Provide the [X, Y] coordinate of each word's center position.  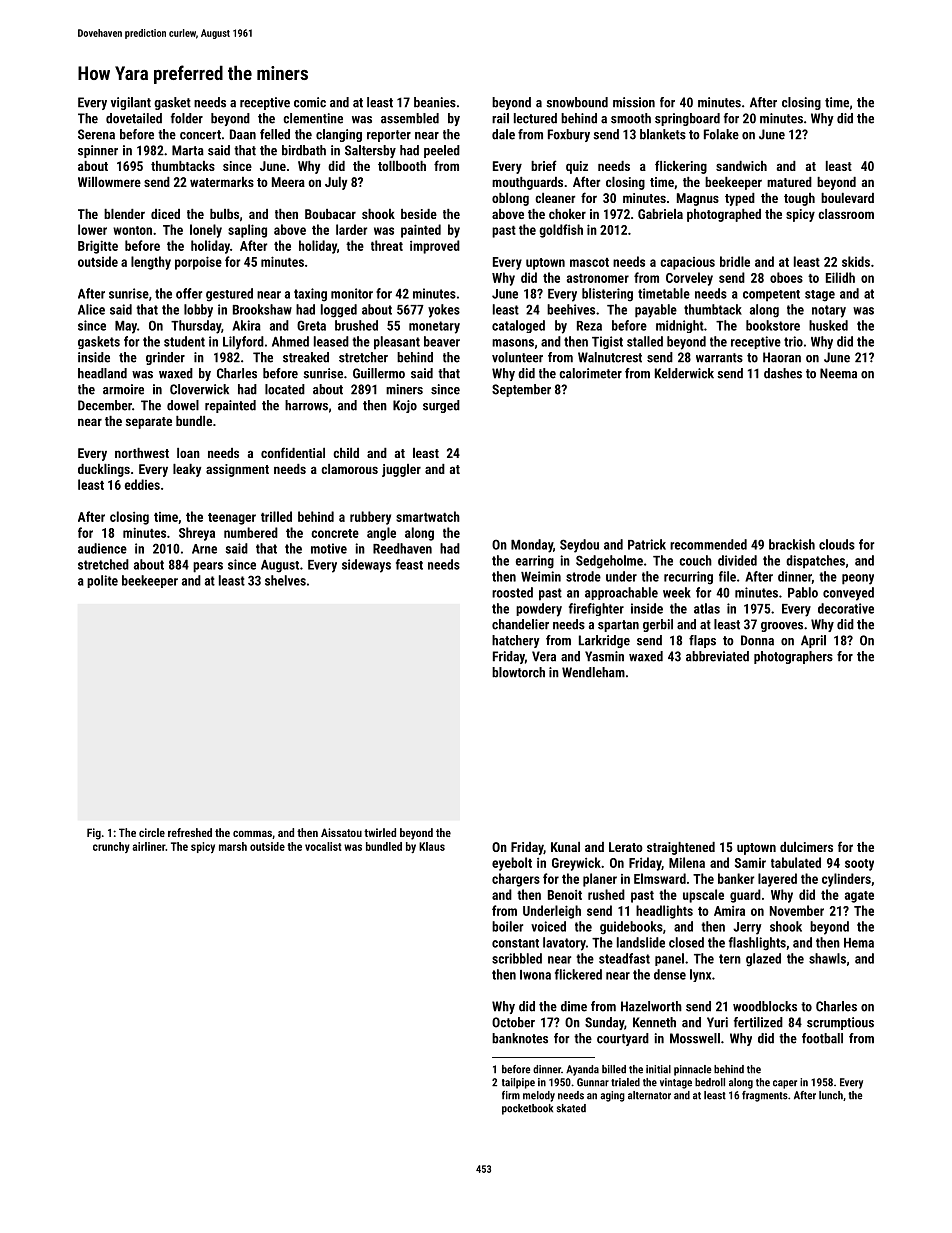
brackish [792, 544]
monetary [434, 327]
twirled [380, 832]
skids [856, 261]
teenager [232, 519]
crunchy [111, 847]
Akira [246, 325]
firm [511, 1095]
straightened [681, 848]
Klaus [432, 846]
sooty [859, 865]
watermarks [222, 182]
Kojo [405, 406]
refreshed [190, 832]
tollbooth [402, 166]
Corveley [689, 279]
